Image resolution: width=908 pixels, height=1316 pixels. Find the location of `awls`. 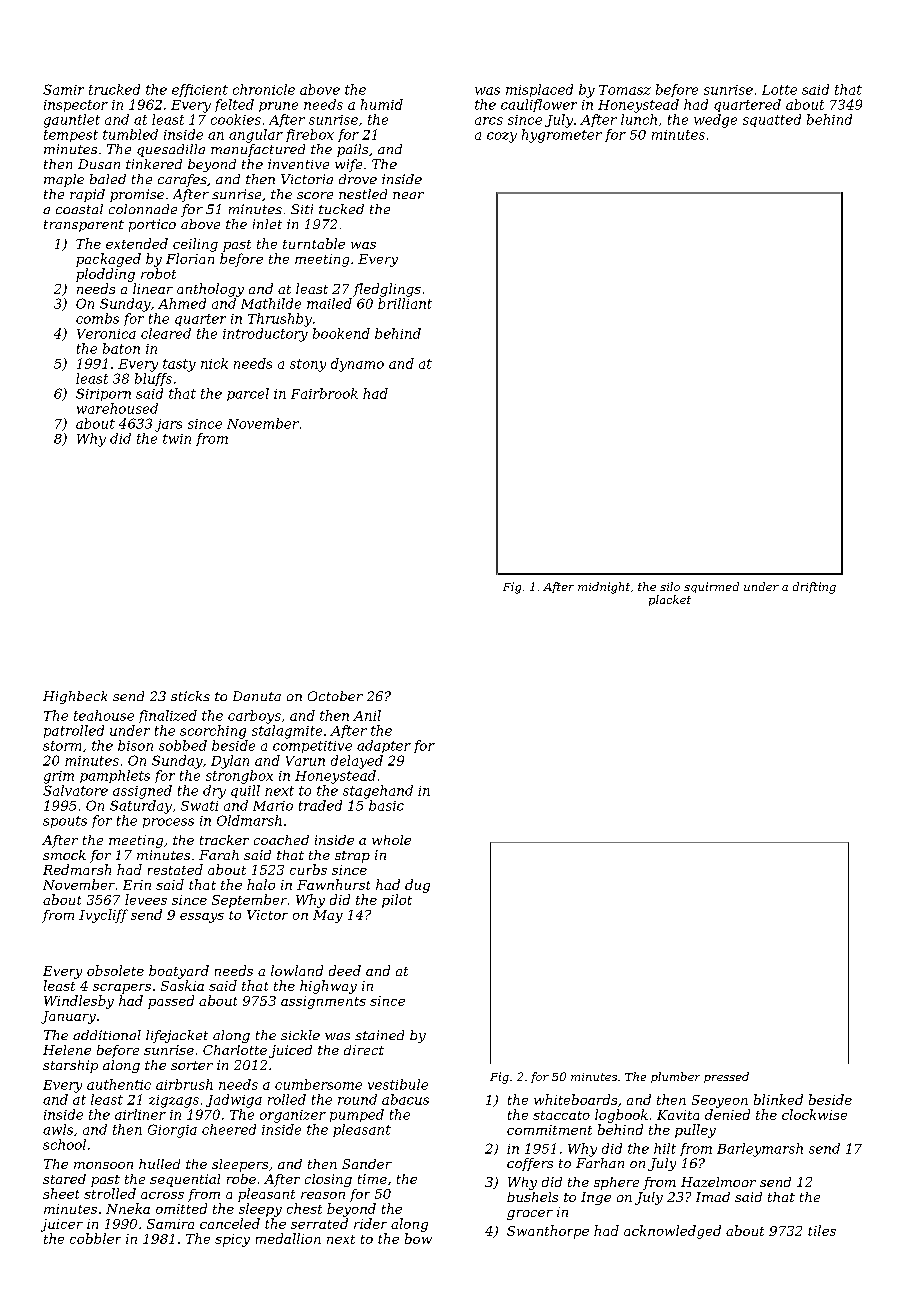

awls is located at coordinates (58, 1129).
